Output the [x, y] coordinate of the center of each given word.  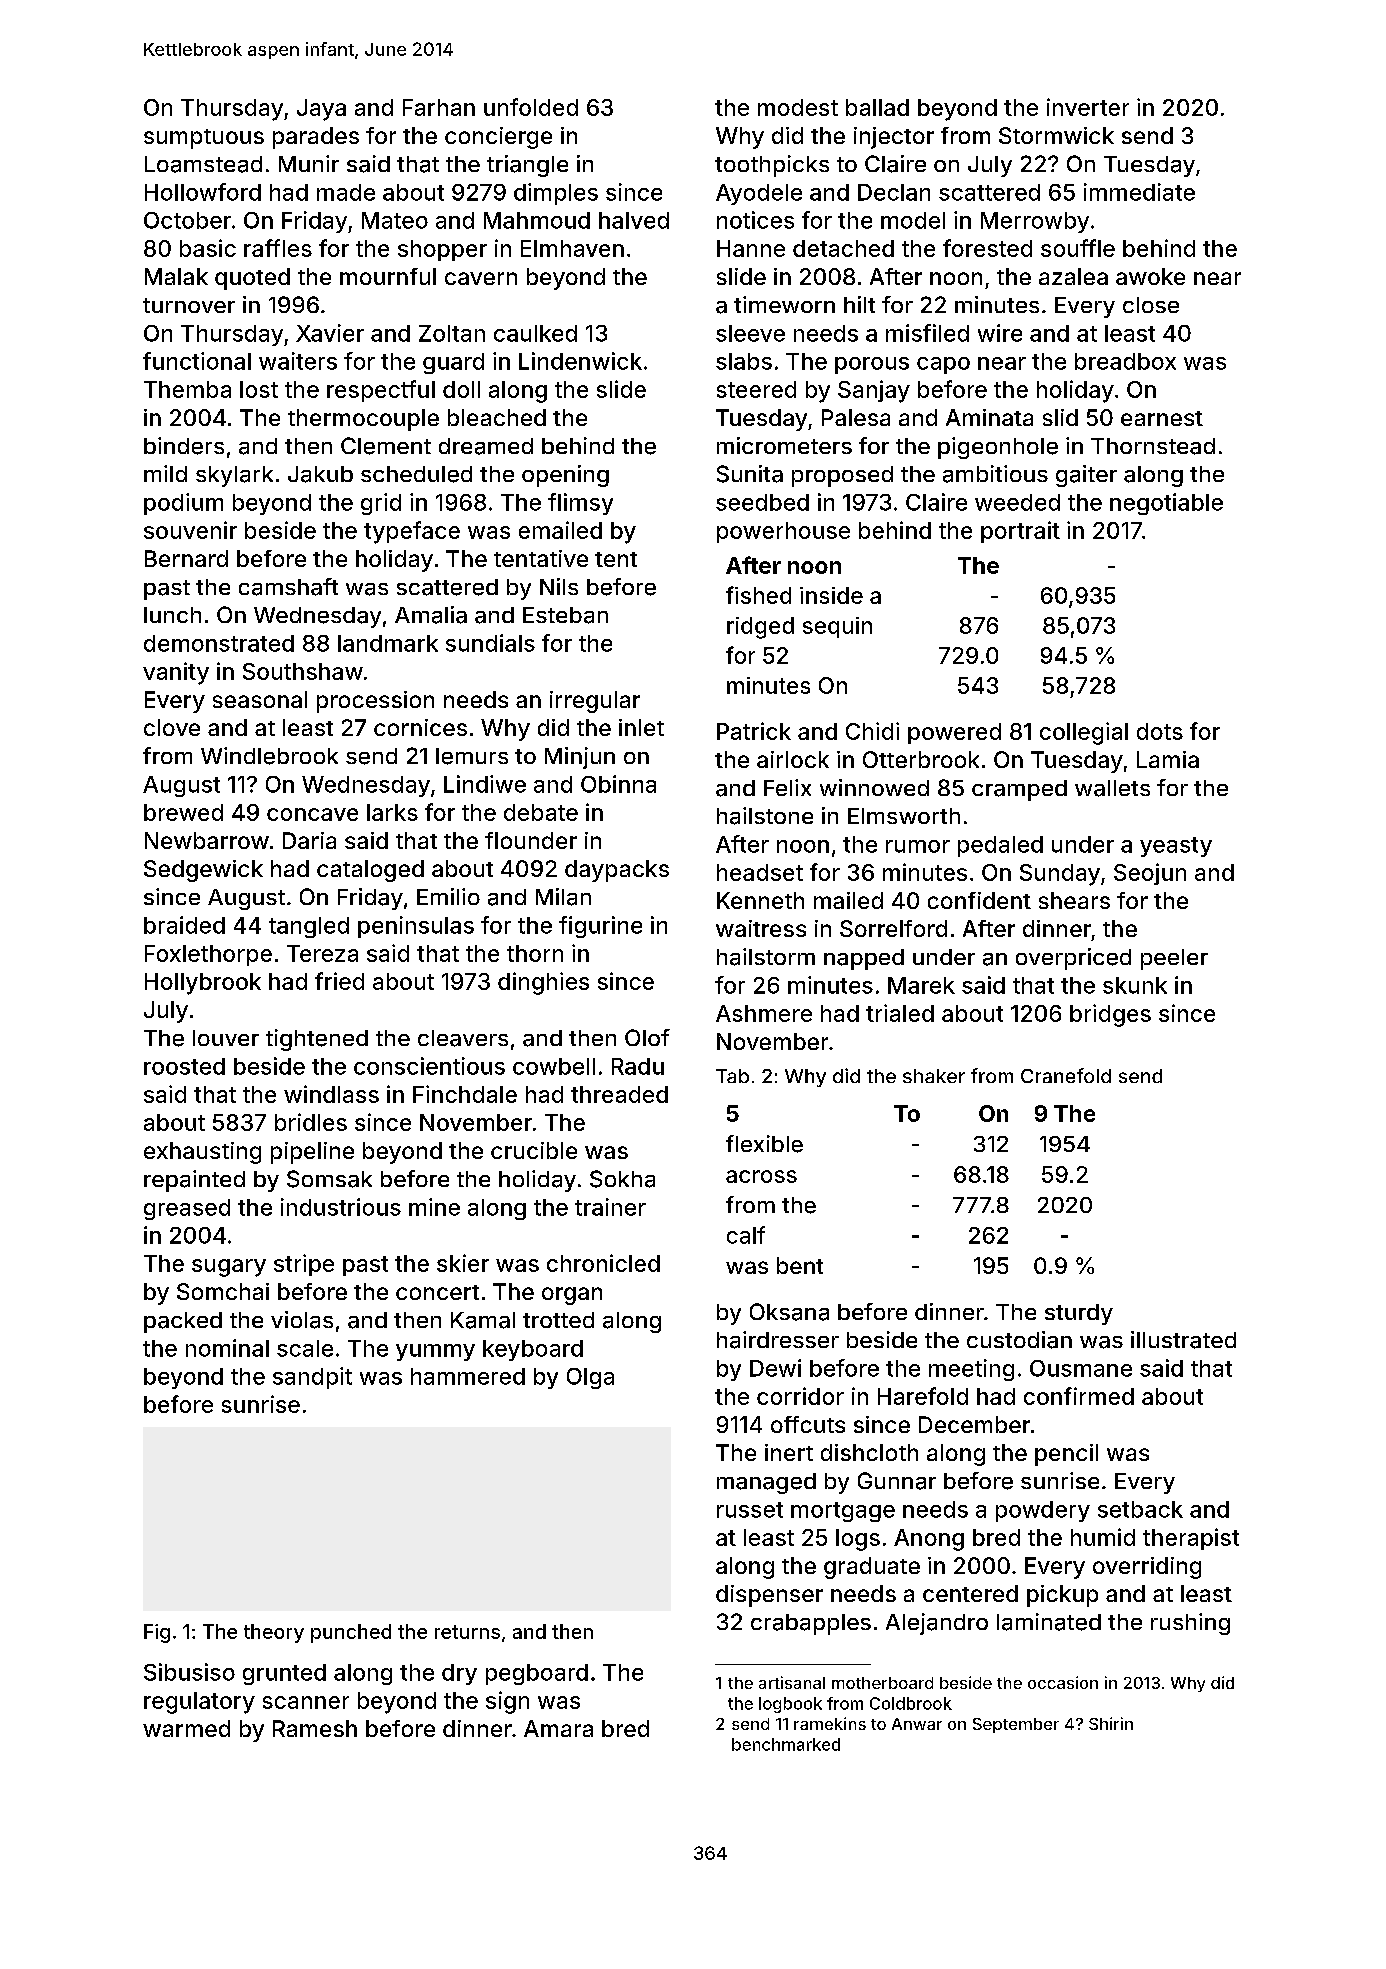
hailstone [765, 816]
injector [894, 138]
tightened [317, 1040]
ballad [877, 107]
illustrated [1183, 1340]
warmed [186, 1728]
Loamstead [203, 164]
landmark [388, 643]
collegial [1084, 733]
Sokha [622, 1179]
